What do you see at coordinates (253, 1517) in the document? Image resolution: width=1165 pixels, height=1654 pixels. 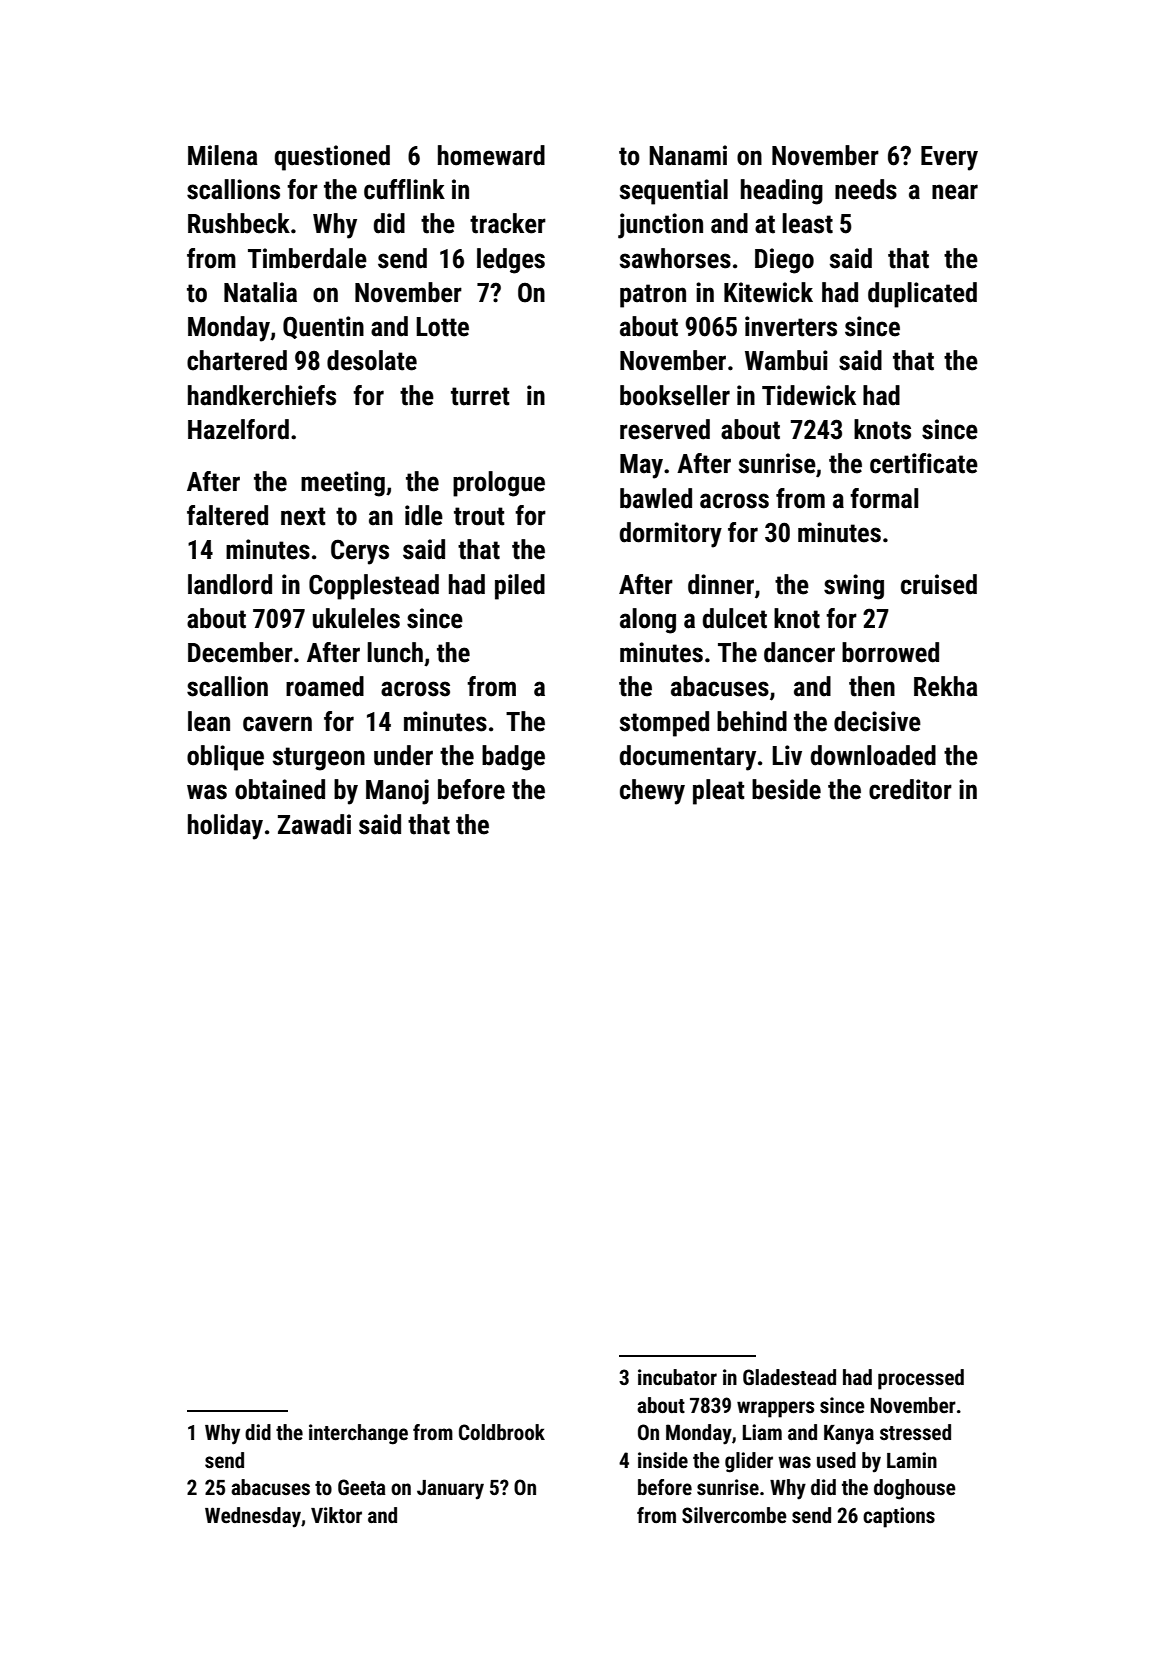 I see `Wednesday` at bounding box center [253, 1517].
